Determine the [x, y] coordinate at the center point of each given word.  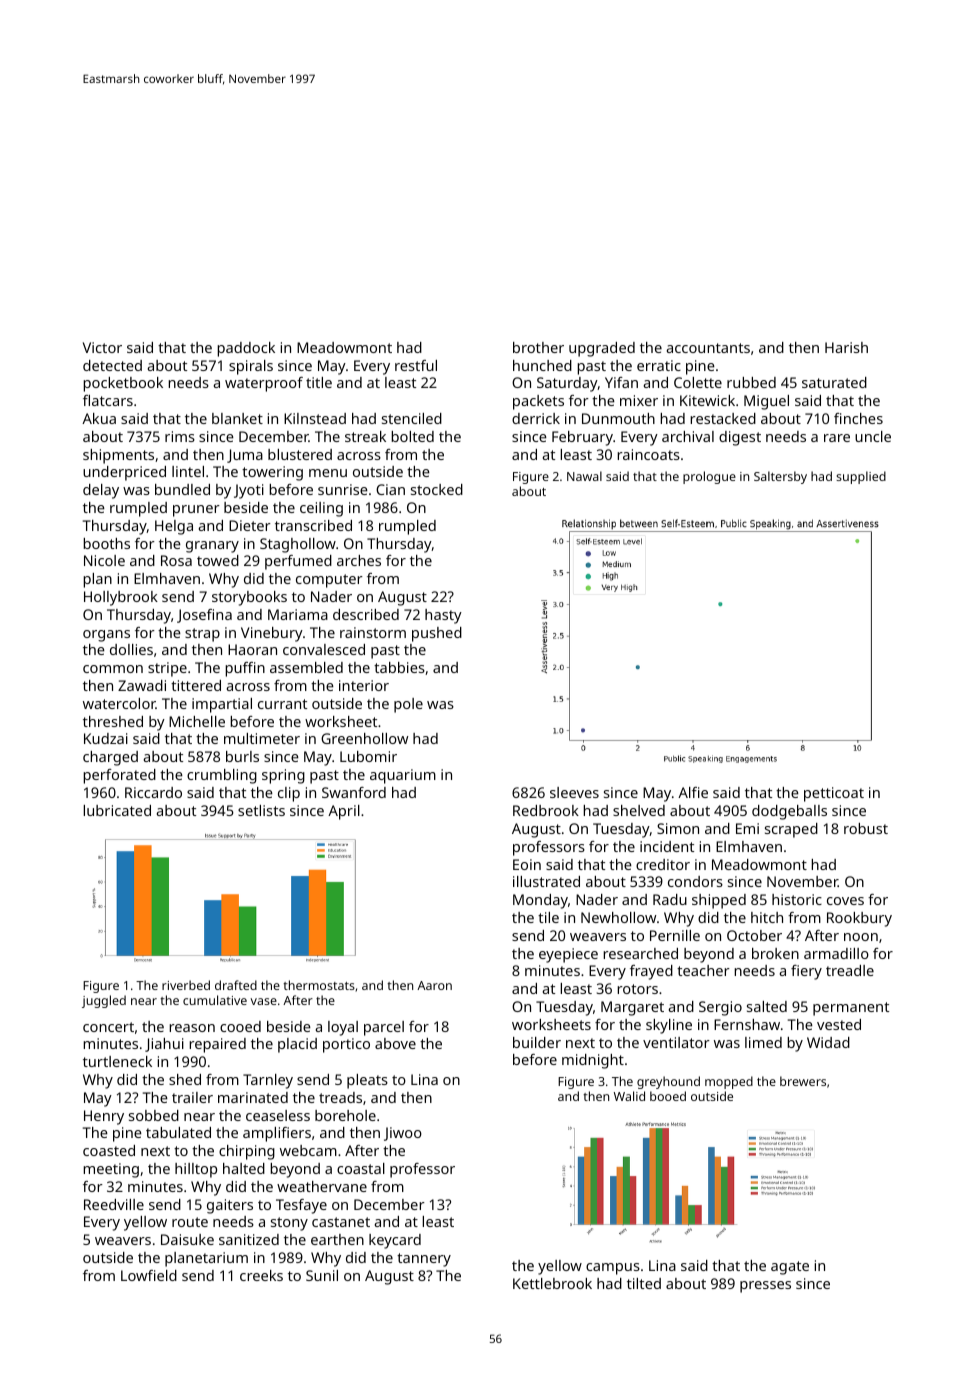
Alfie [693, 792]
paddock [246, 349]
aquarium [403, 776]
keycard [395, 1241]
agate [790, 1268]
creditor [663, 864]
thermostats [319, 985]
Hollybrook [121, 598]
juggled [104, 1001]
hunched [542, 365]
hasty [443, 616]
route [190, 1222]
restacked [723, 418]
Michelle [197, 721]
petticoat [834, 794]
